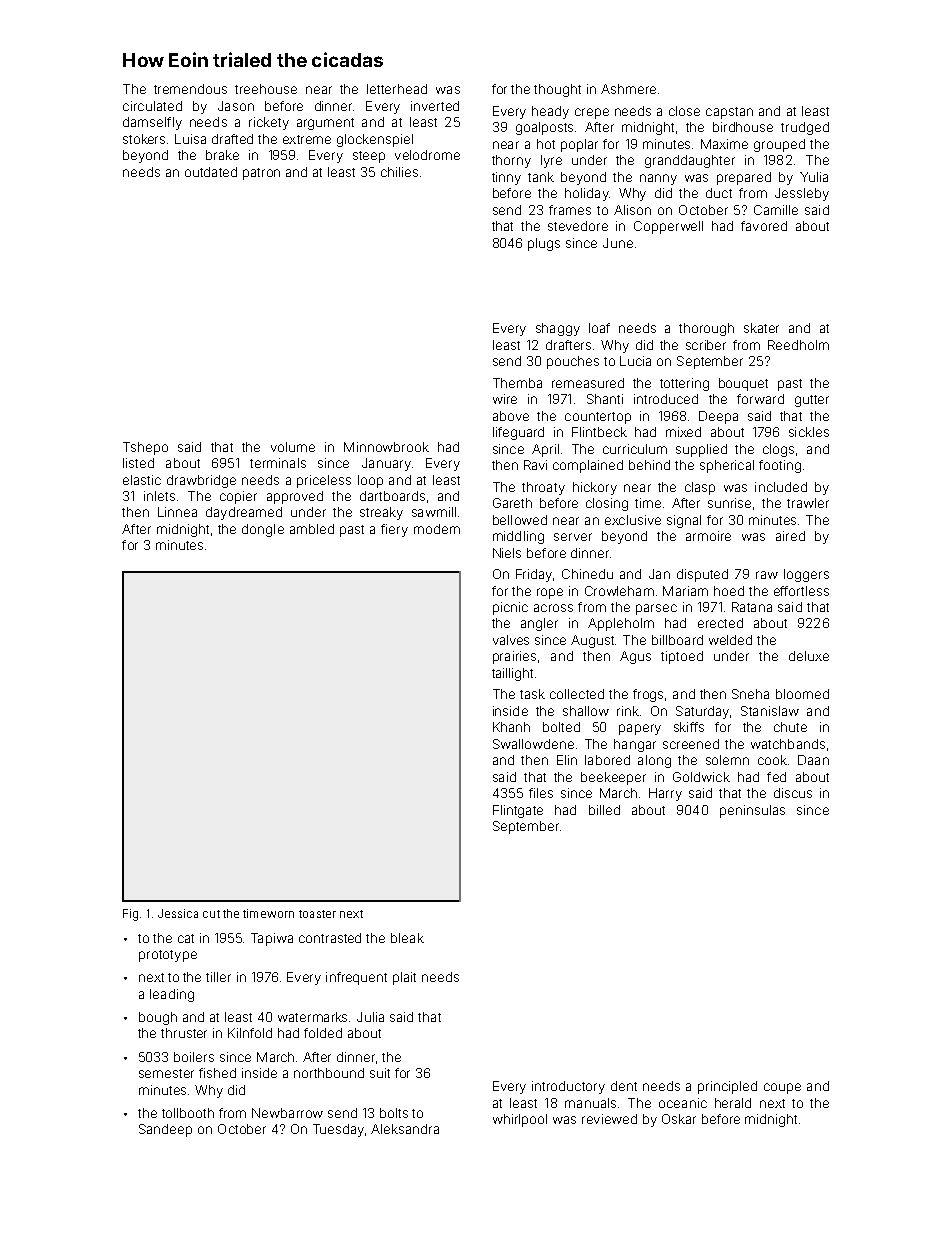 The height and width of the page is (1233, 952). Describe the element at coordinates (405, 1129) in the page. I see `Aleksandra` at that location.
